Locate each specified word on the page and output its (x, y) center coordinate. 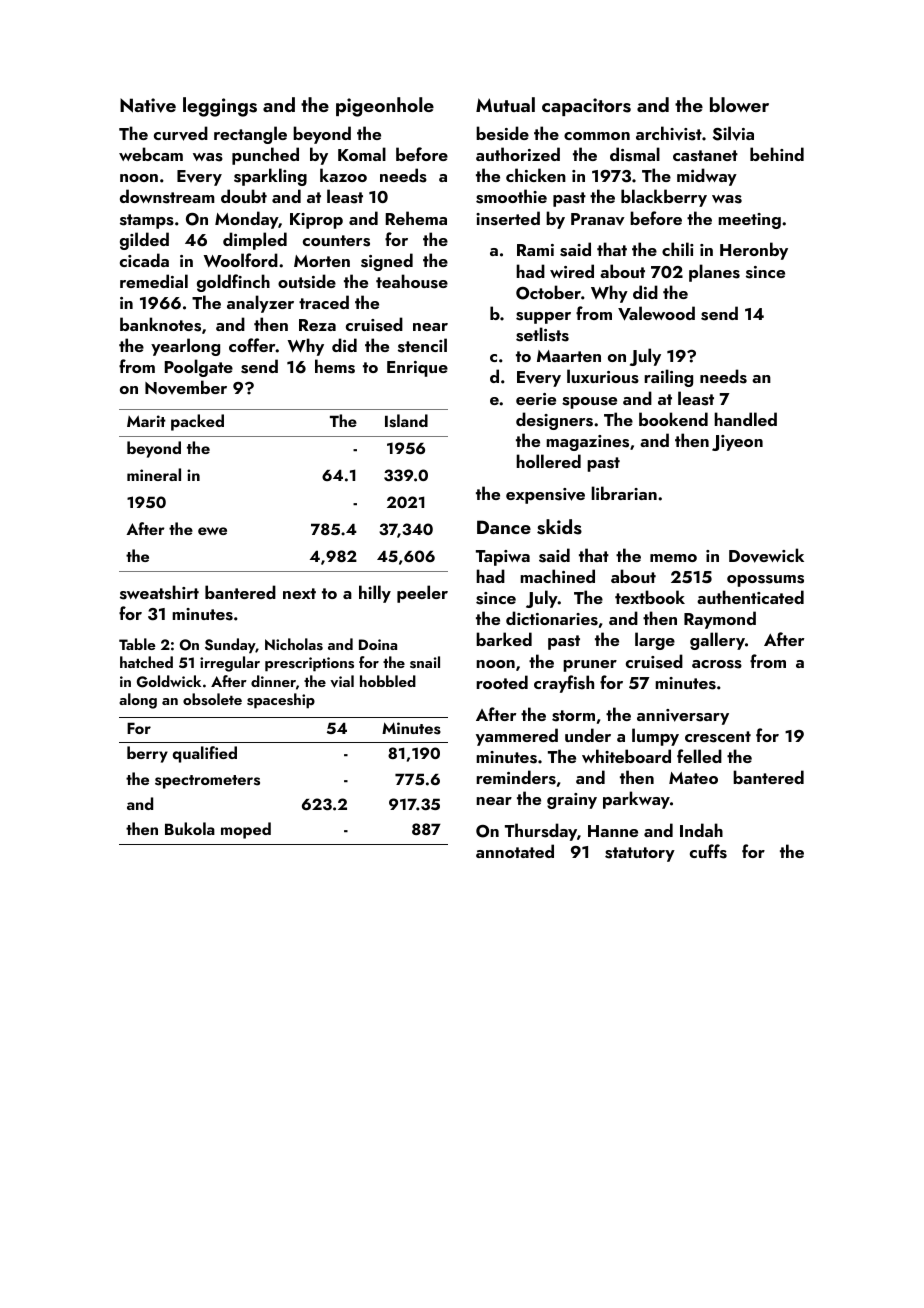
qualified (205, 754)
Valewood (656, 313)
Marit (146, 421)
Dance (504, 527)
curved (181, 133)
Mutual (505, 104)
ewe (212, 531)
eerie (536, 399)
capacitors (586, 107)
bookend (673, 419)
